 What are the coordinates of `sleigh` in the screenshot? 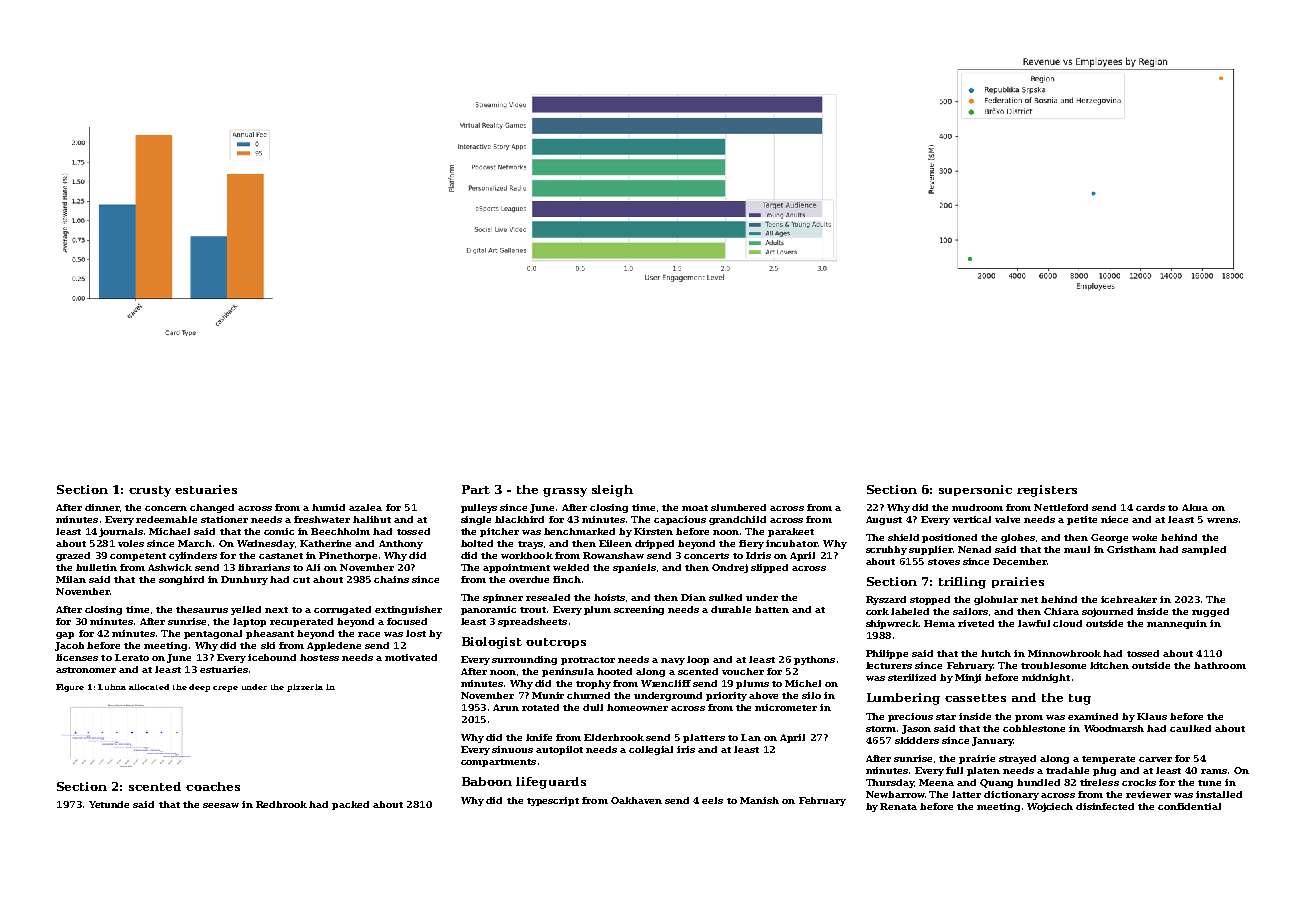 It's located at (612, 491).
